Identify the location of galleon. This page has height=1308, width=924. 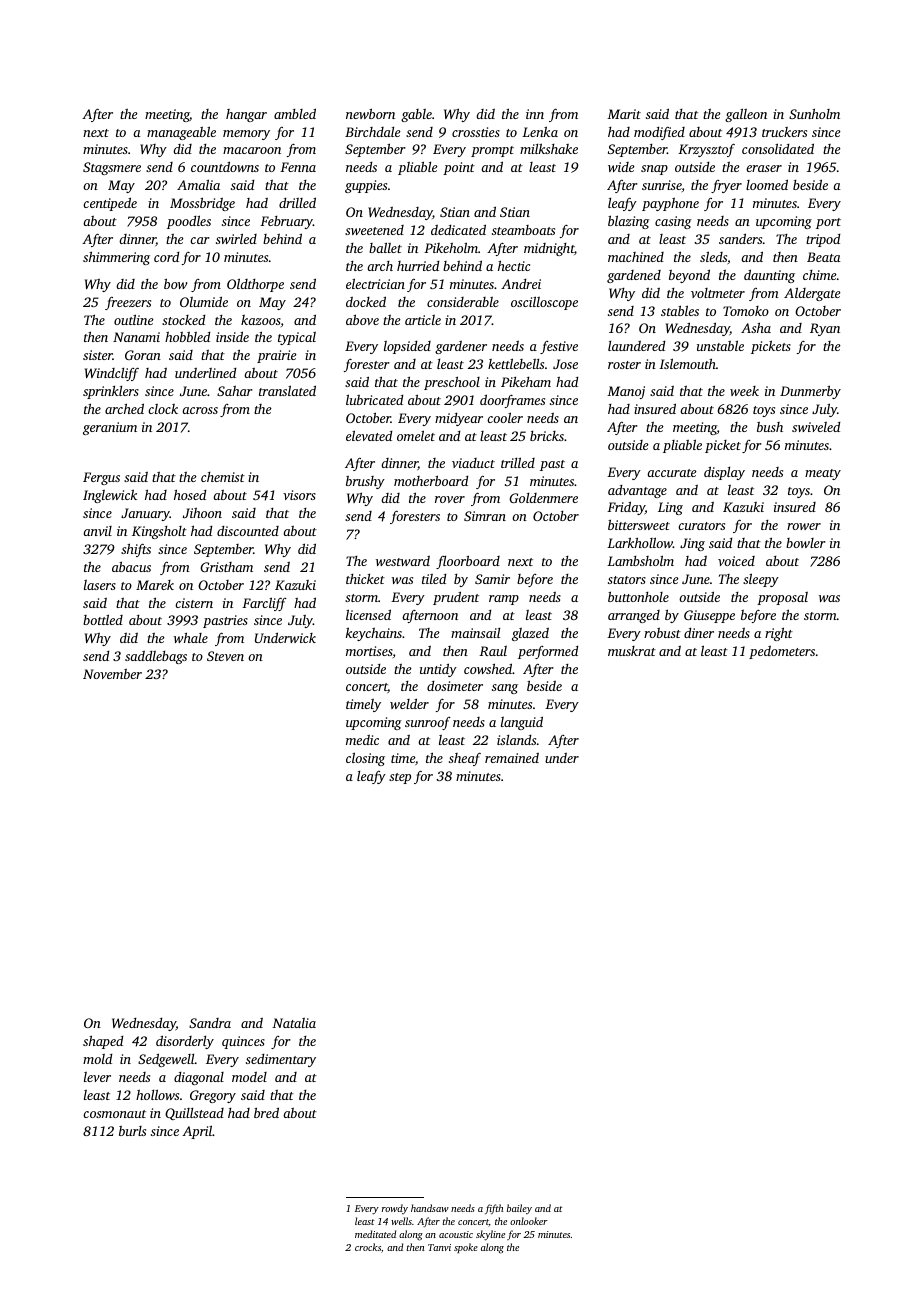
(746, 115).
